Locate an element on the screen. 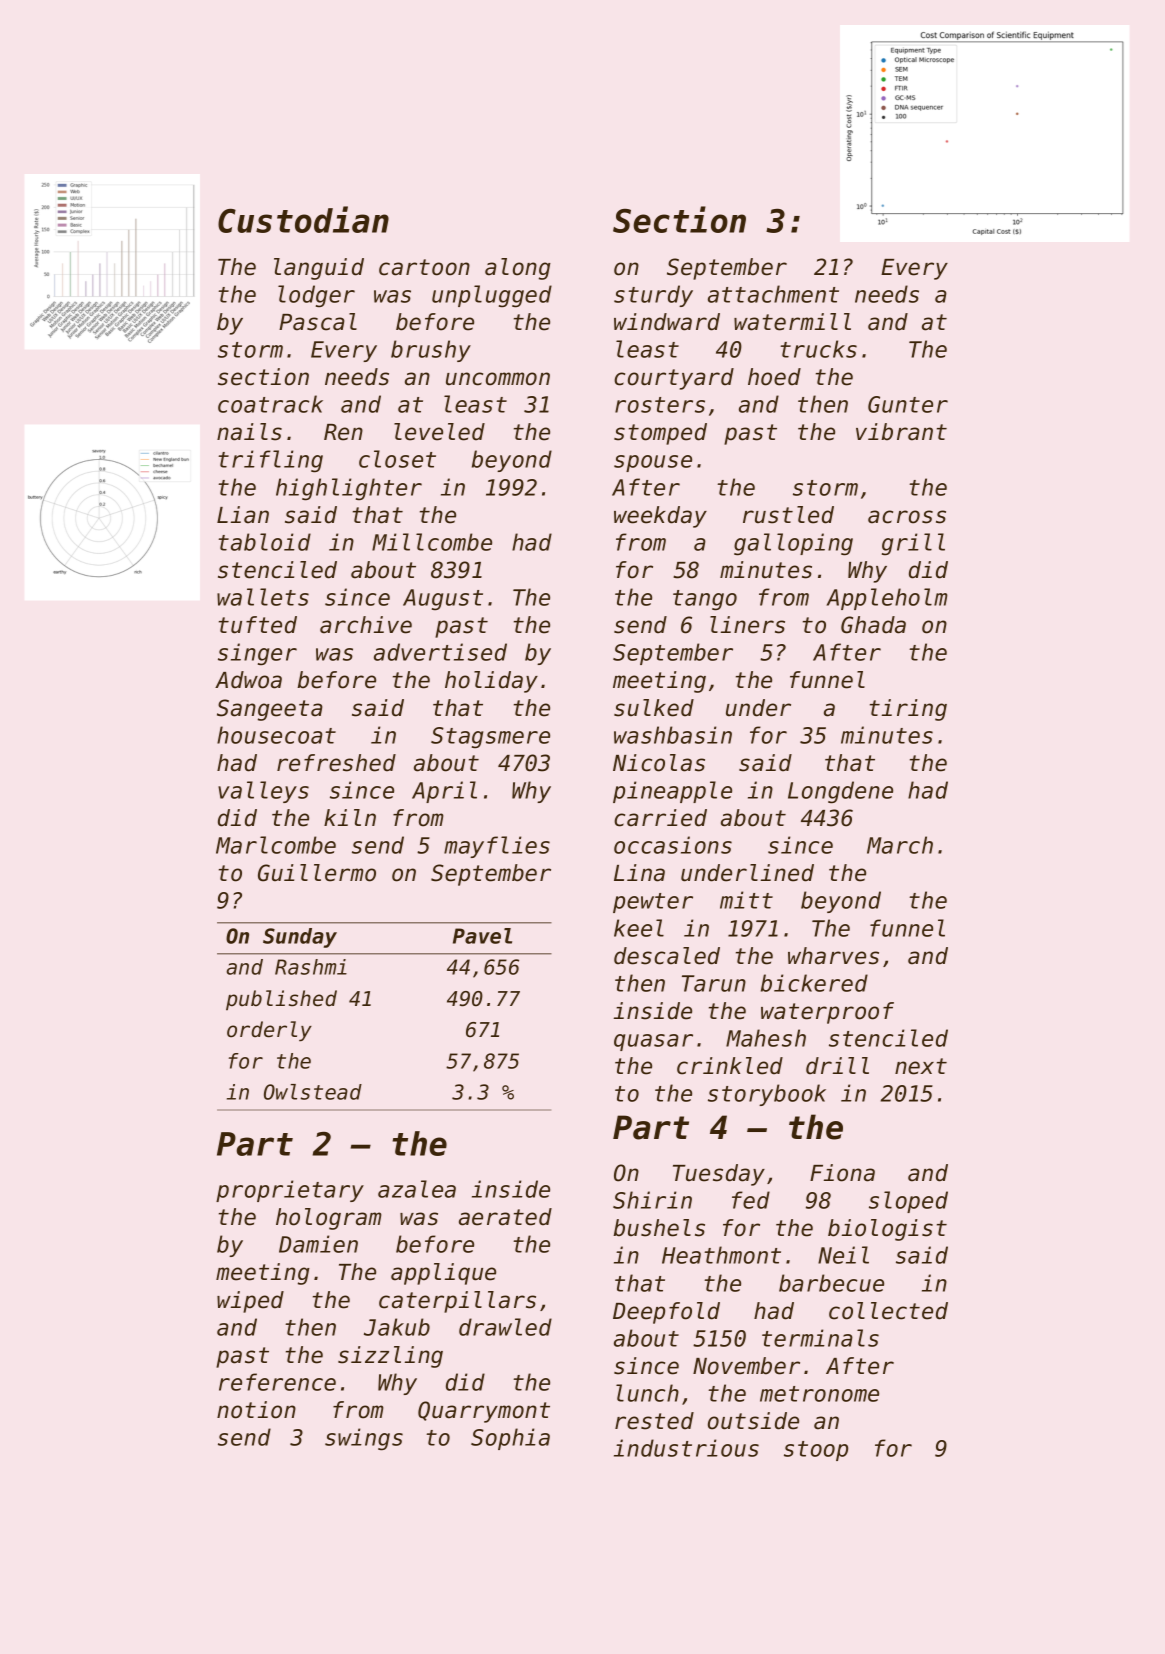  watermill is located at coordinates (792, 322).
